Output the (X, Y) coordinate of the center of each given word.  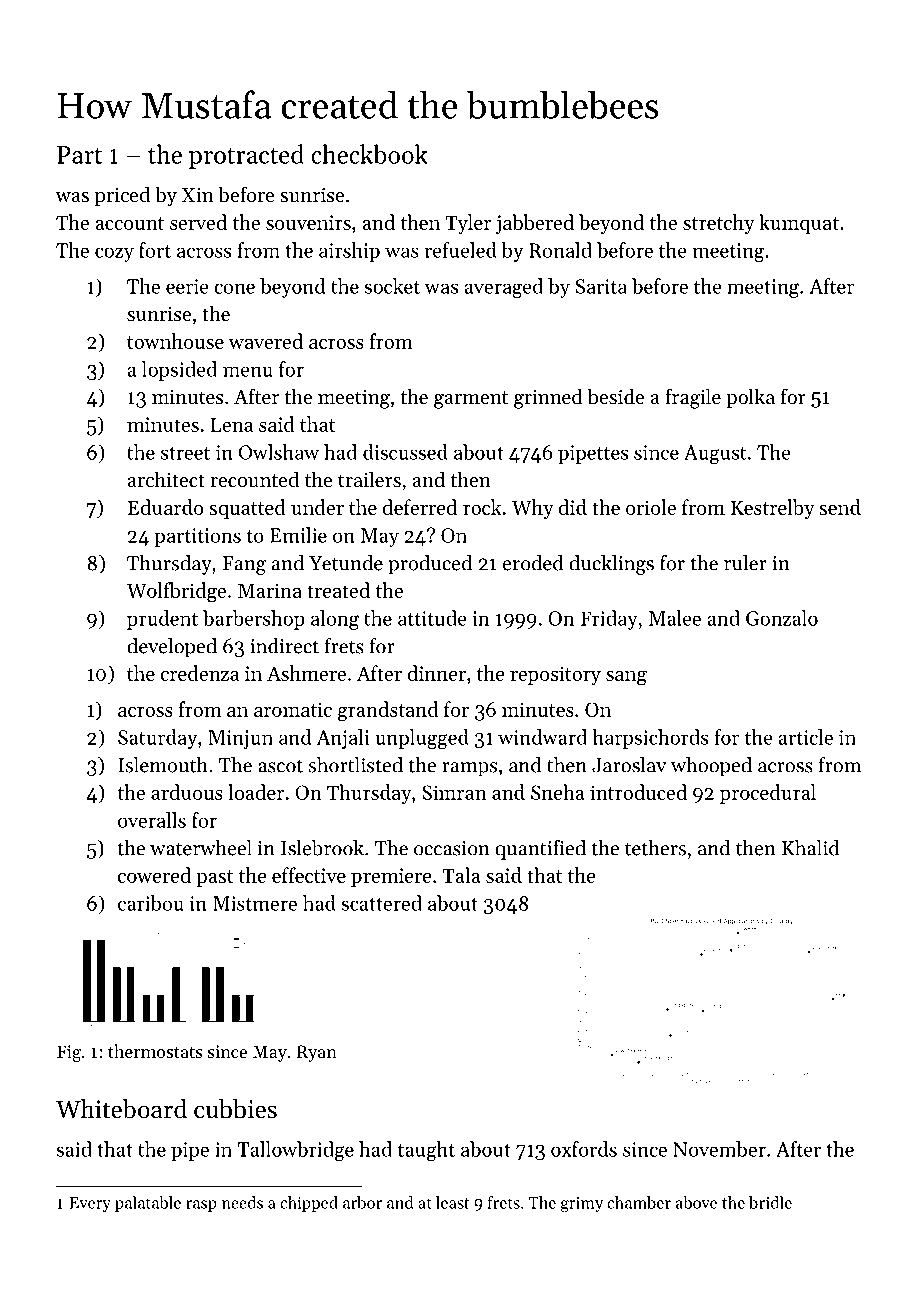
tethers (655, 848)
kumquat (799, 224)
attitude (432, 618)
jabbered (535, 224)
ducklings (611, 565)
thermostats (155, 1051)
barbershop (254, 620)
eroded (533, 563)
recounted (254, 479)
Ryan (317, 1053)
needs (242, 1202)
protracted (246, 156)
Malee (675, 618)
